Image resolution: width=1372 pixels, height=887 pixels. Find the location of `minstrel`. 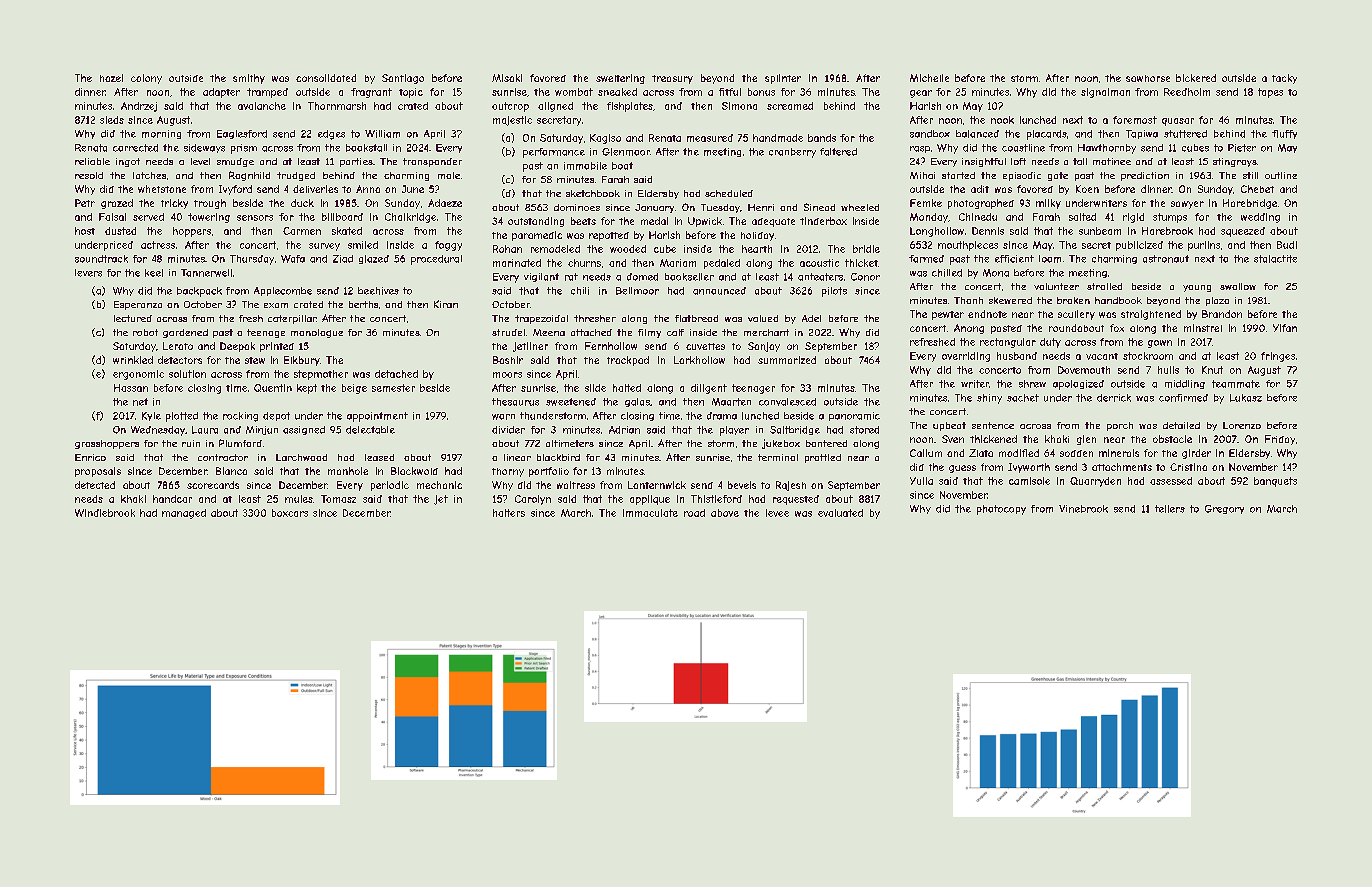

minstrel is located at coordinates (1203, 328).
